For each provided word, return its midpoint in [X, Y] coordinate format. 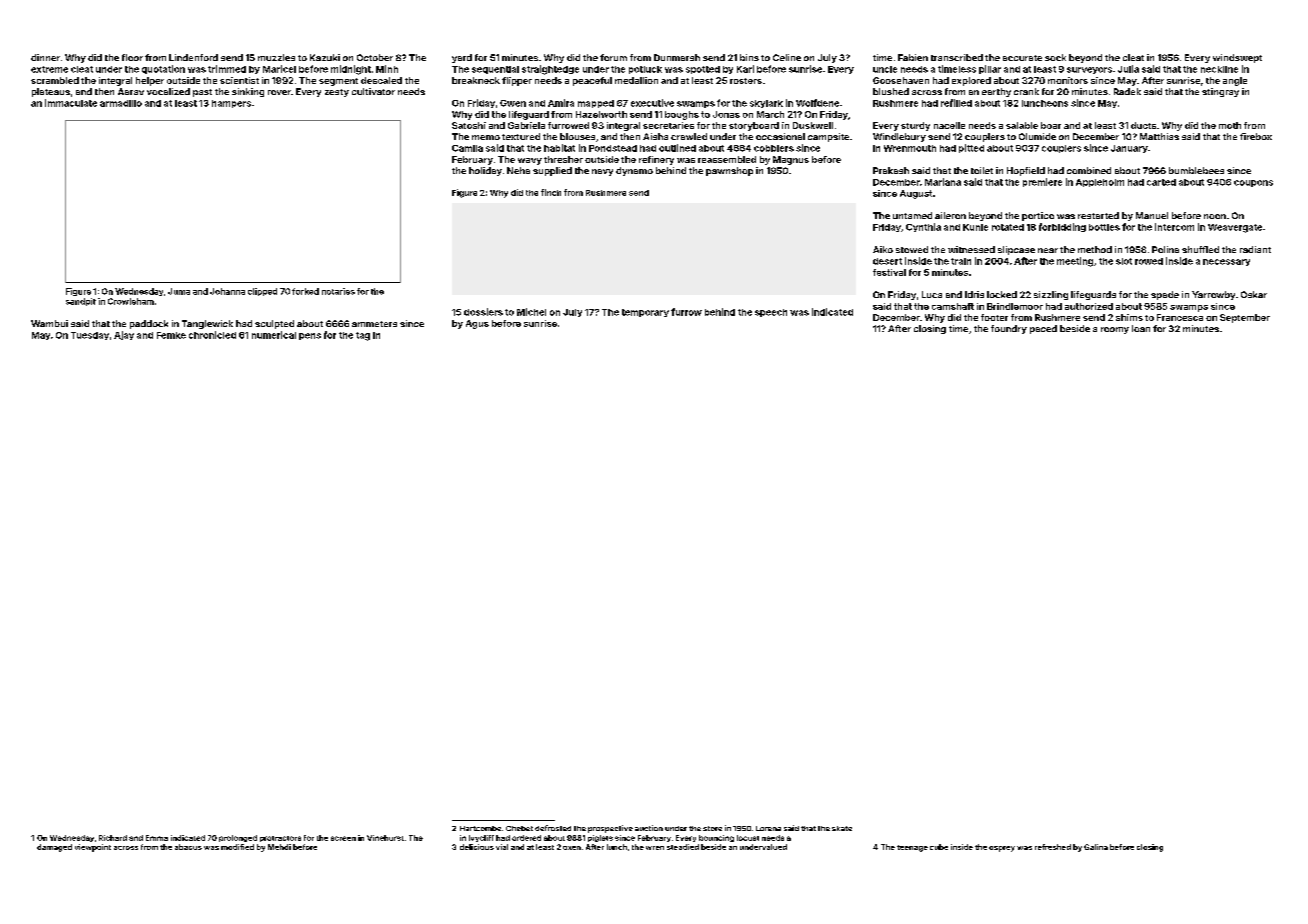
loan [1141, 328]
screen [343, 838]
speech [771, 313]
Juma [179, 291]
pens [310, 336]
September [1245, 318]
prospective [610, 829]
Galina [1096, 847]
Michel [531, 312]
